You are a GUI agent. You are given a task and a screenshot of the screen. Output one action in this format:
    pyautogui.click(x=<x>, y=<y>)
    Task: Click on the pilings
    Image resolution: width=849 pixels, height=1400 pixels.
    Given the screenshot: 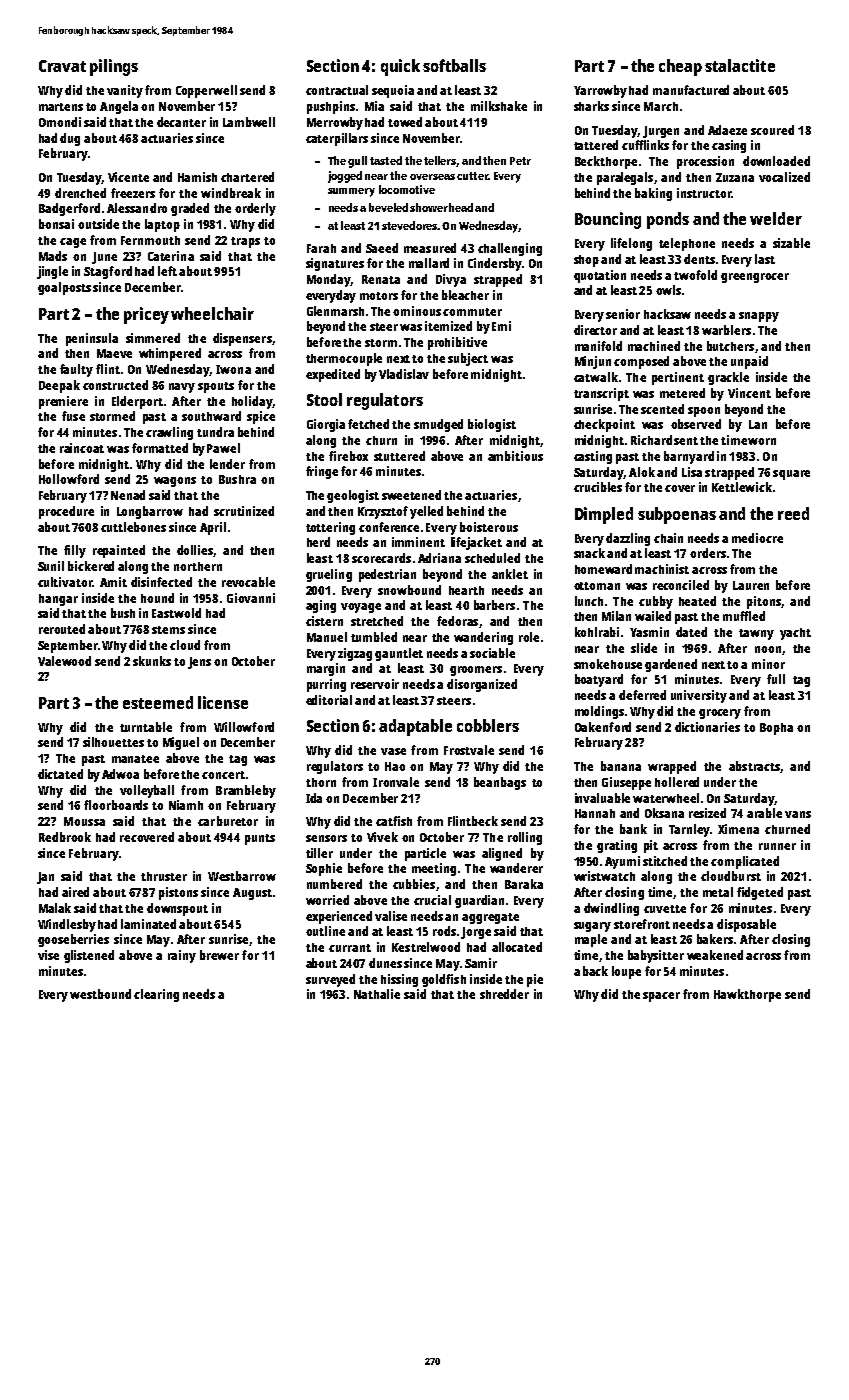 What is the action you would take?
    pyautogui.click(x=114, y=67)
